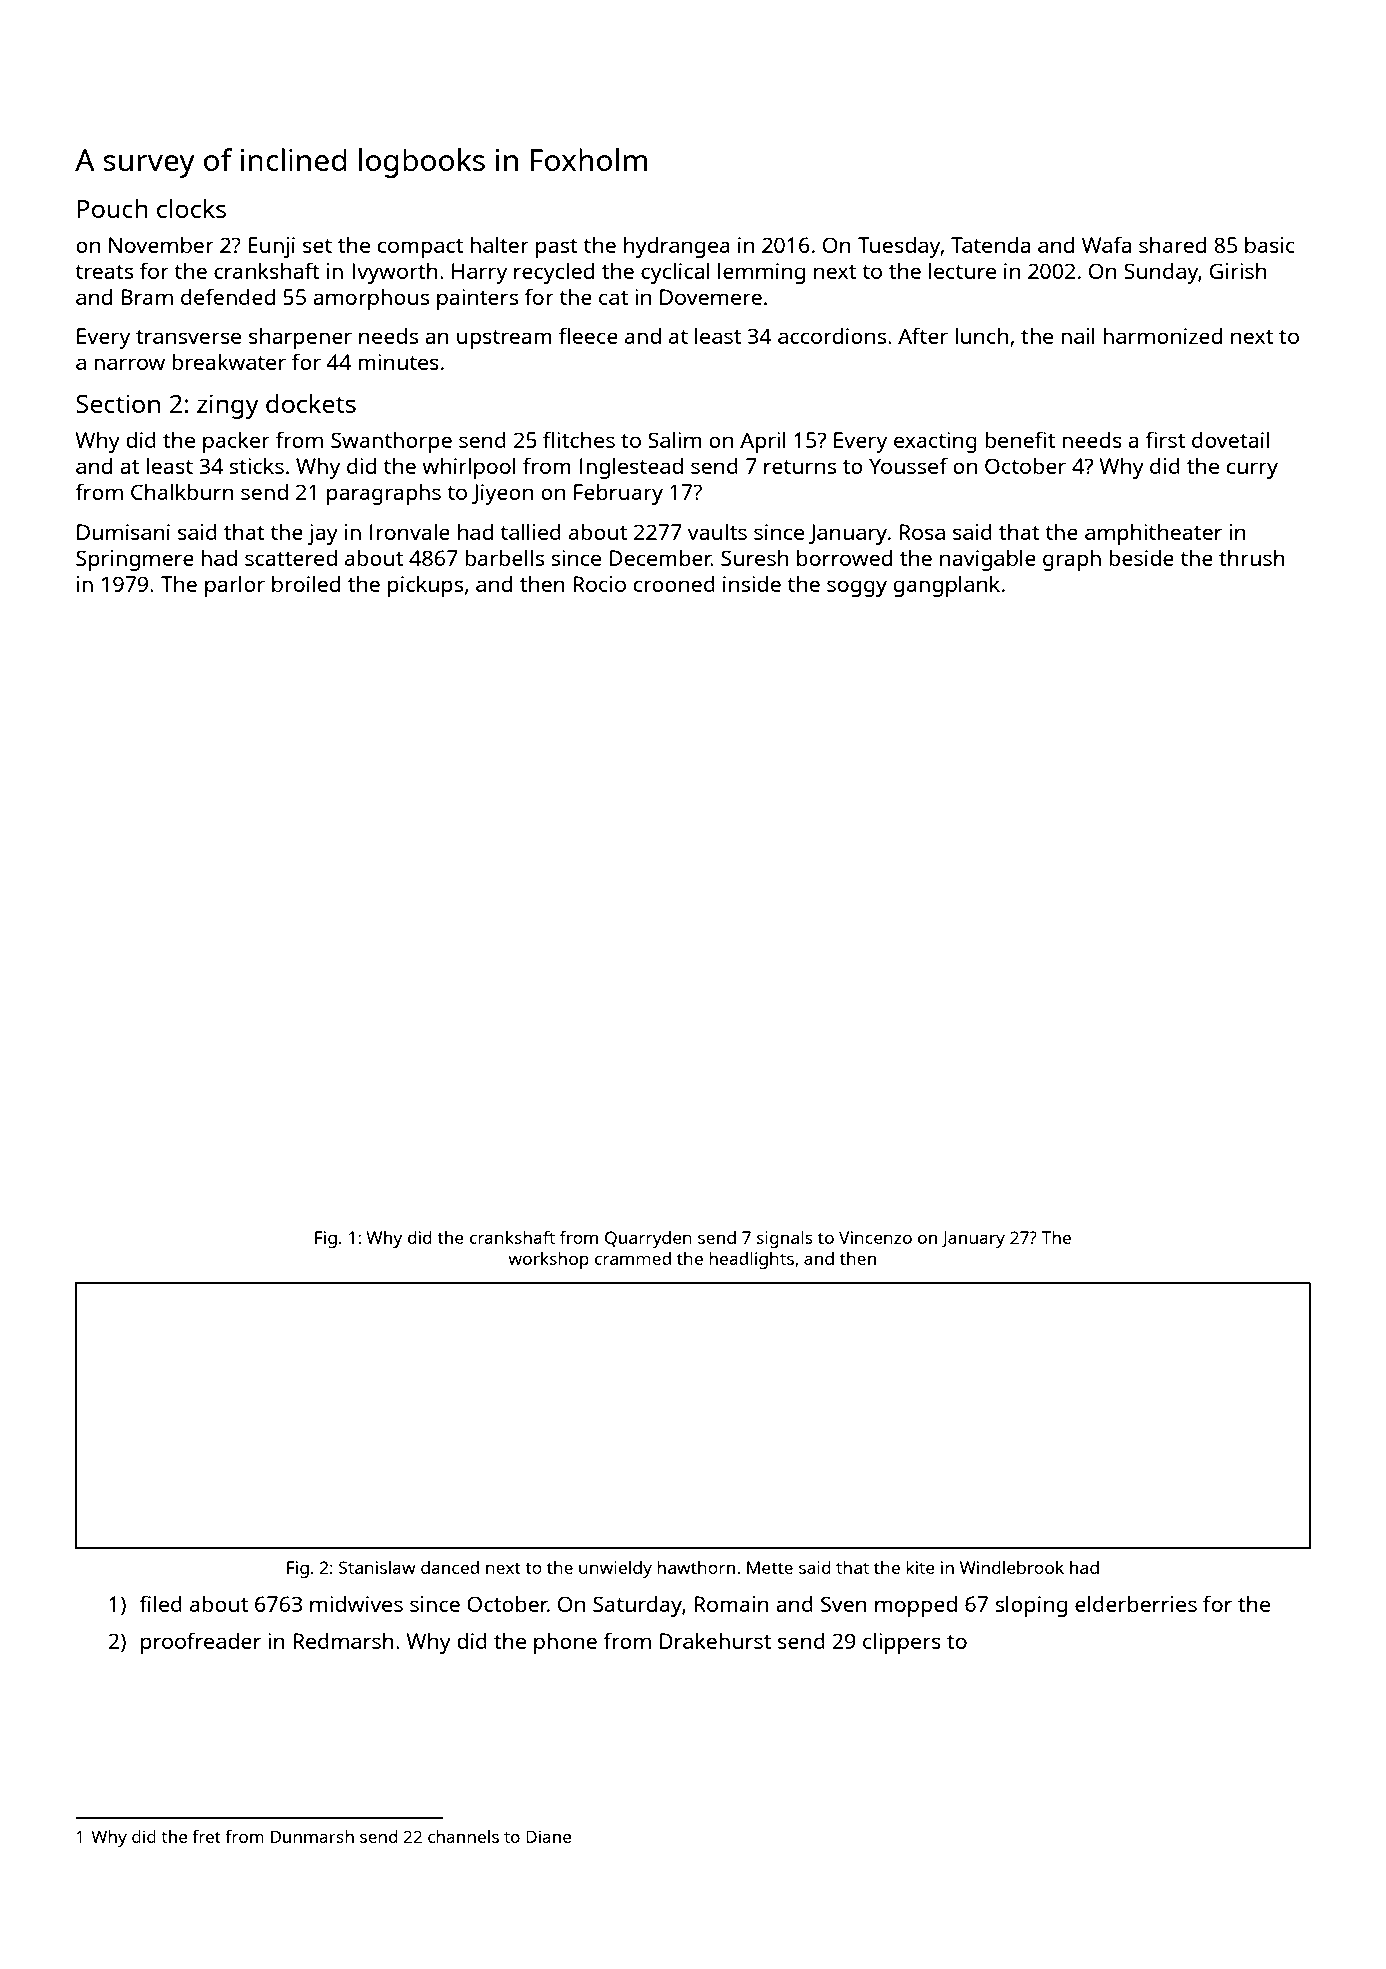 Image resolution: width=1386 pixels, height=1969 pixels. Describe the element at coordinates (875, 1237) in the document. I see `Vincenzo` at that location.
